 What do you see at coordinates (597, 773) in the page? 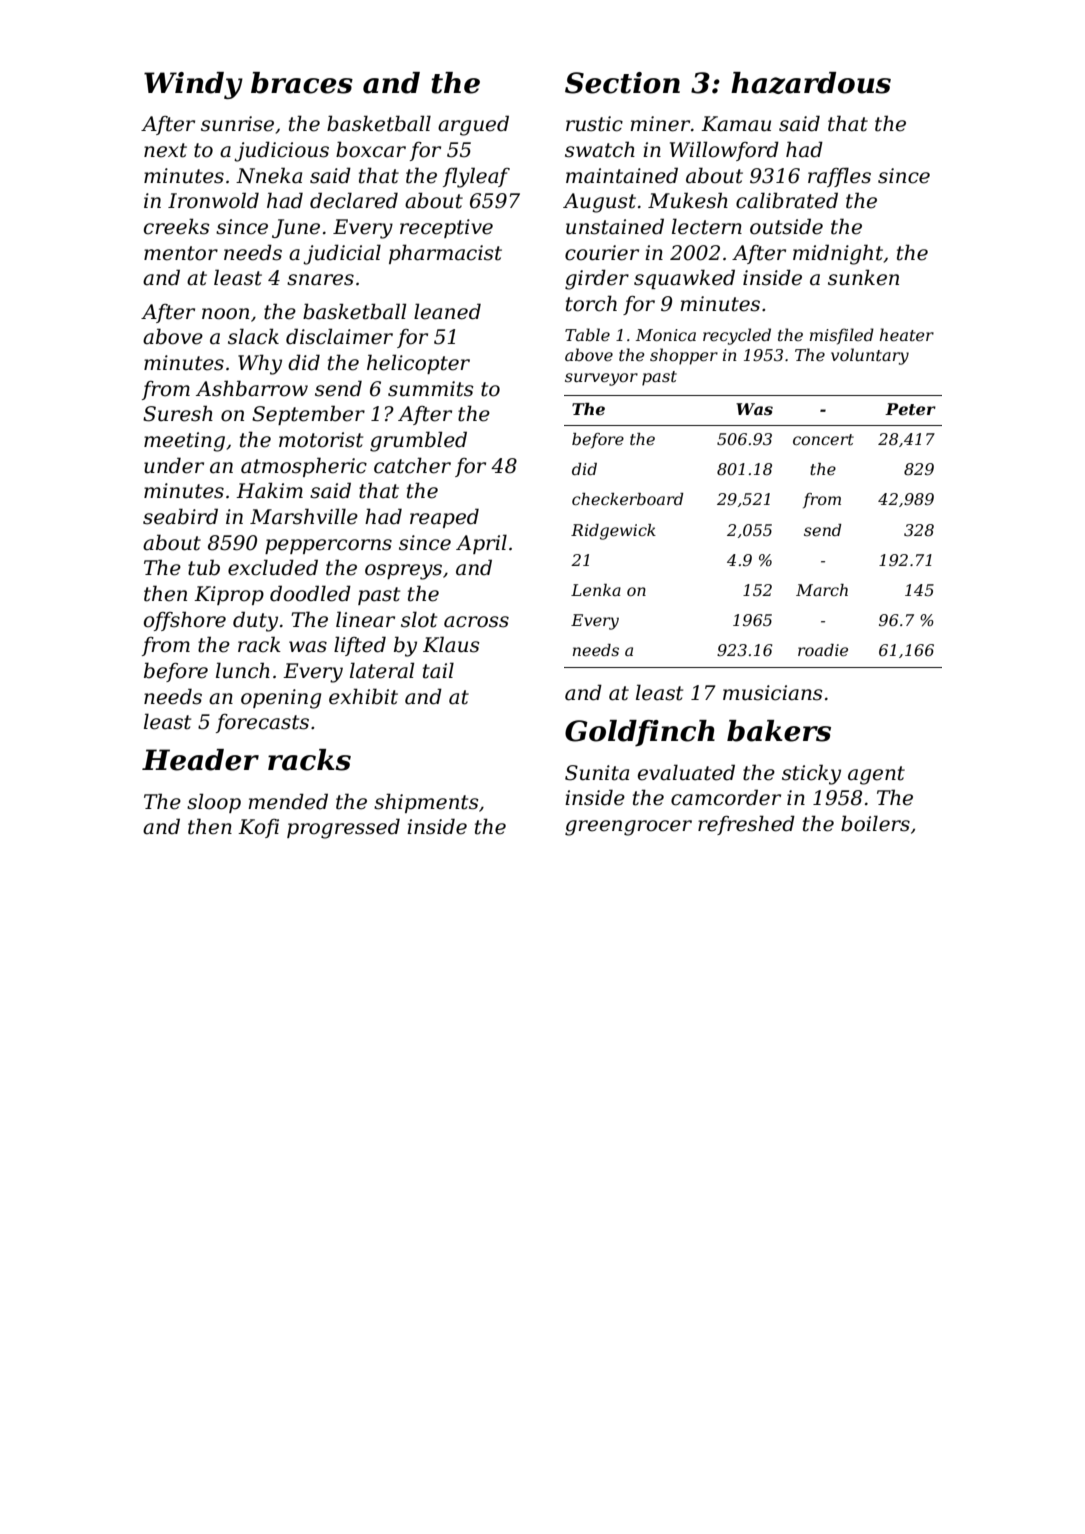
I see `Sunita` at bounding box center [597, 773].
